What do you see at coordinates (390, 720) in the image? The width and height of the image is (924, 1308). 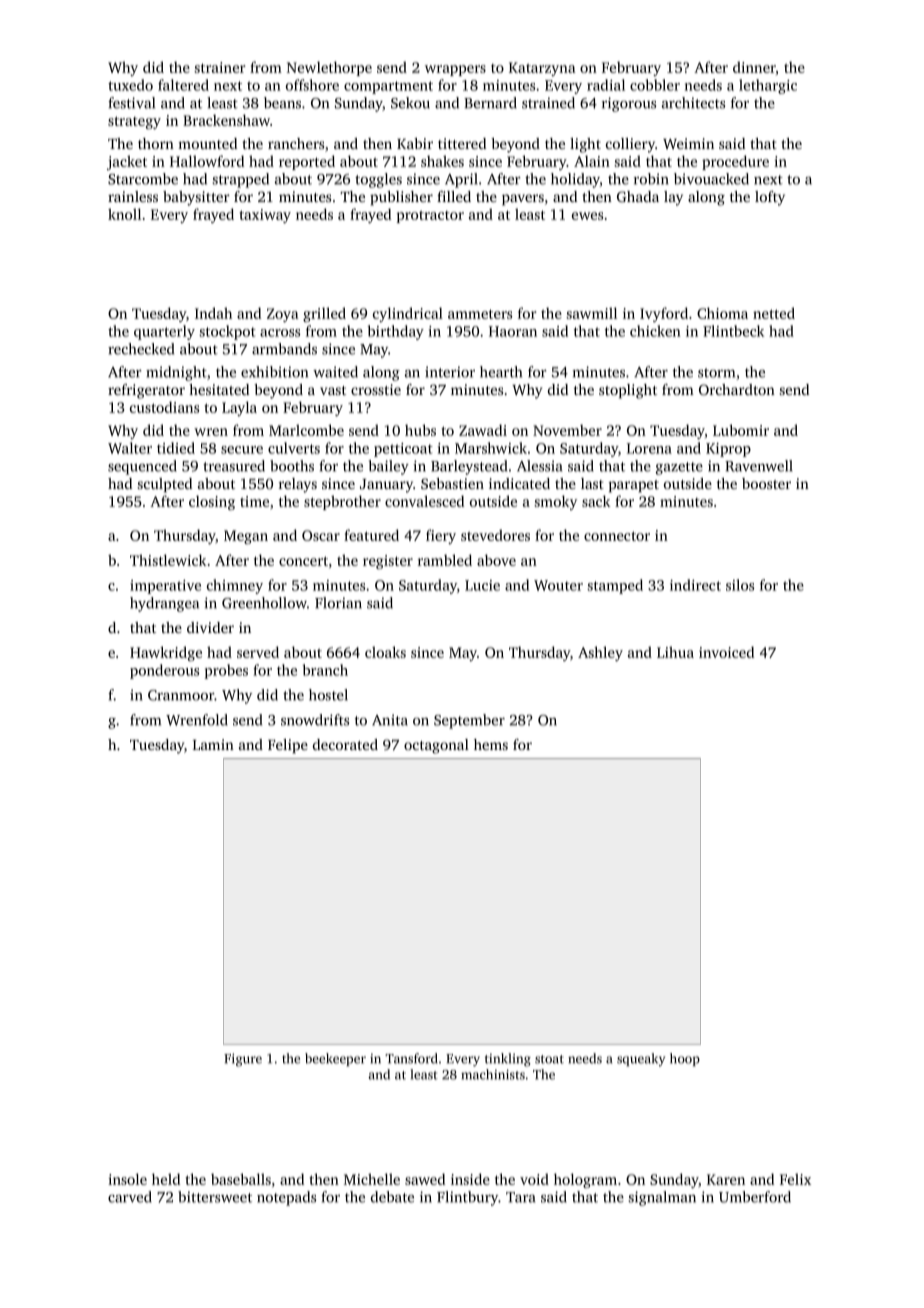 I see `Anita` at bounding box center [390, 720].
